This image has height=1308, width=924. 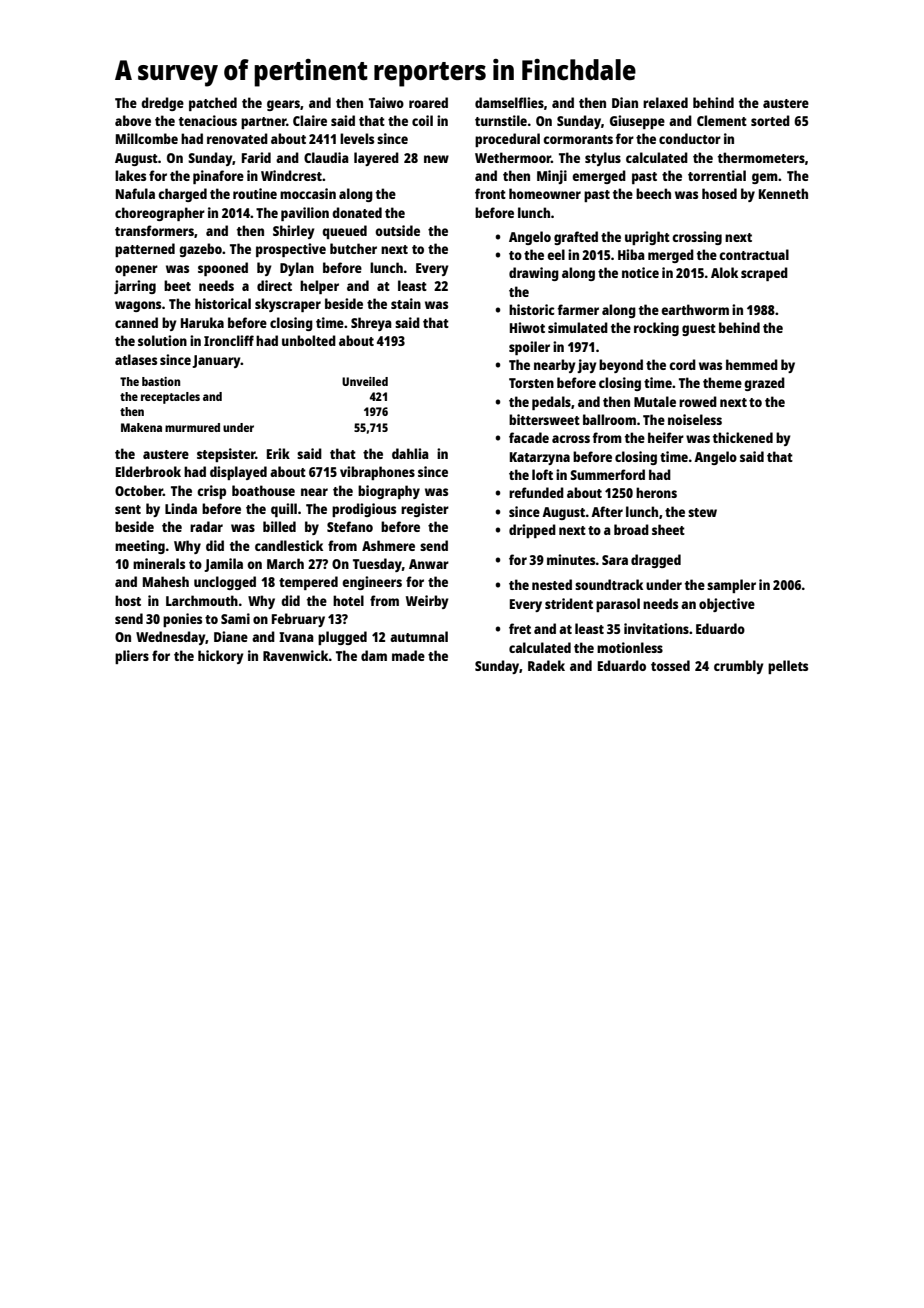 What do you see at coordinates (136, 270) in the image?
I see `opener` at bounding box center [136, 270].
